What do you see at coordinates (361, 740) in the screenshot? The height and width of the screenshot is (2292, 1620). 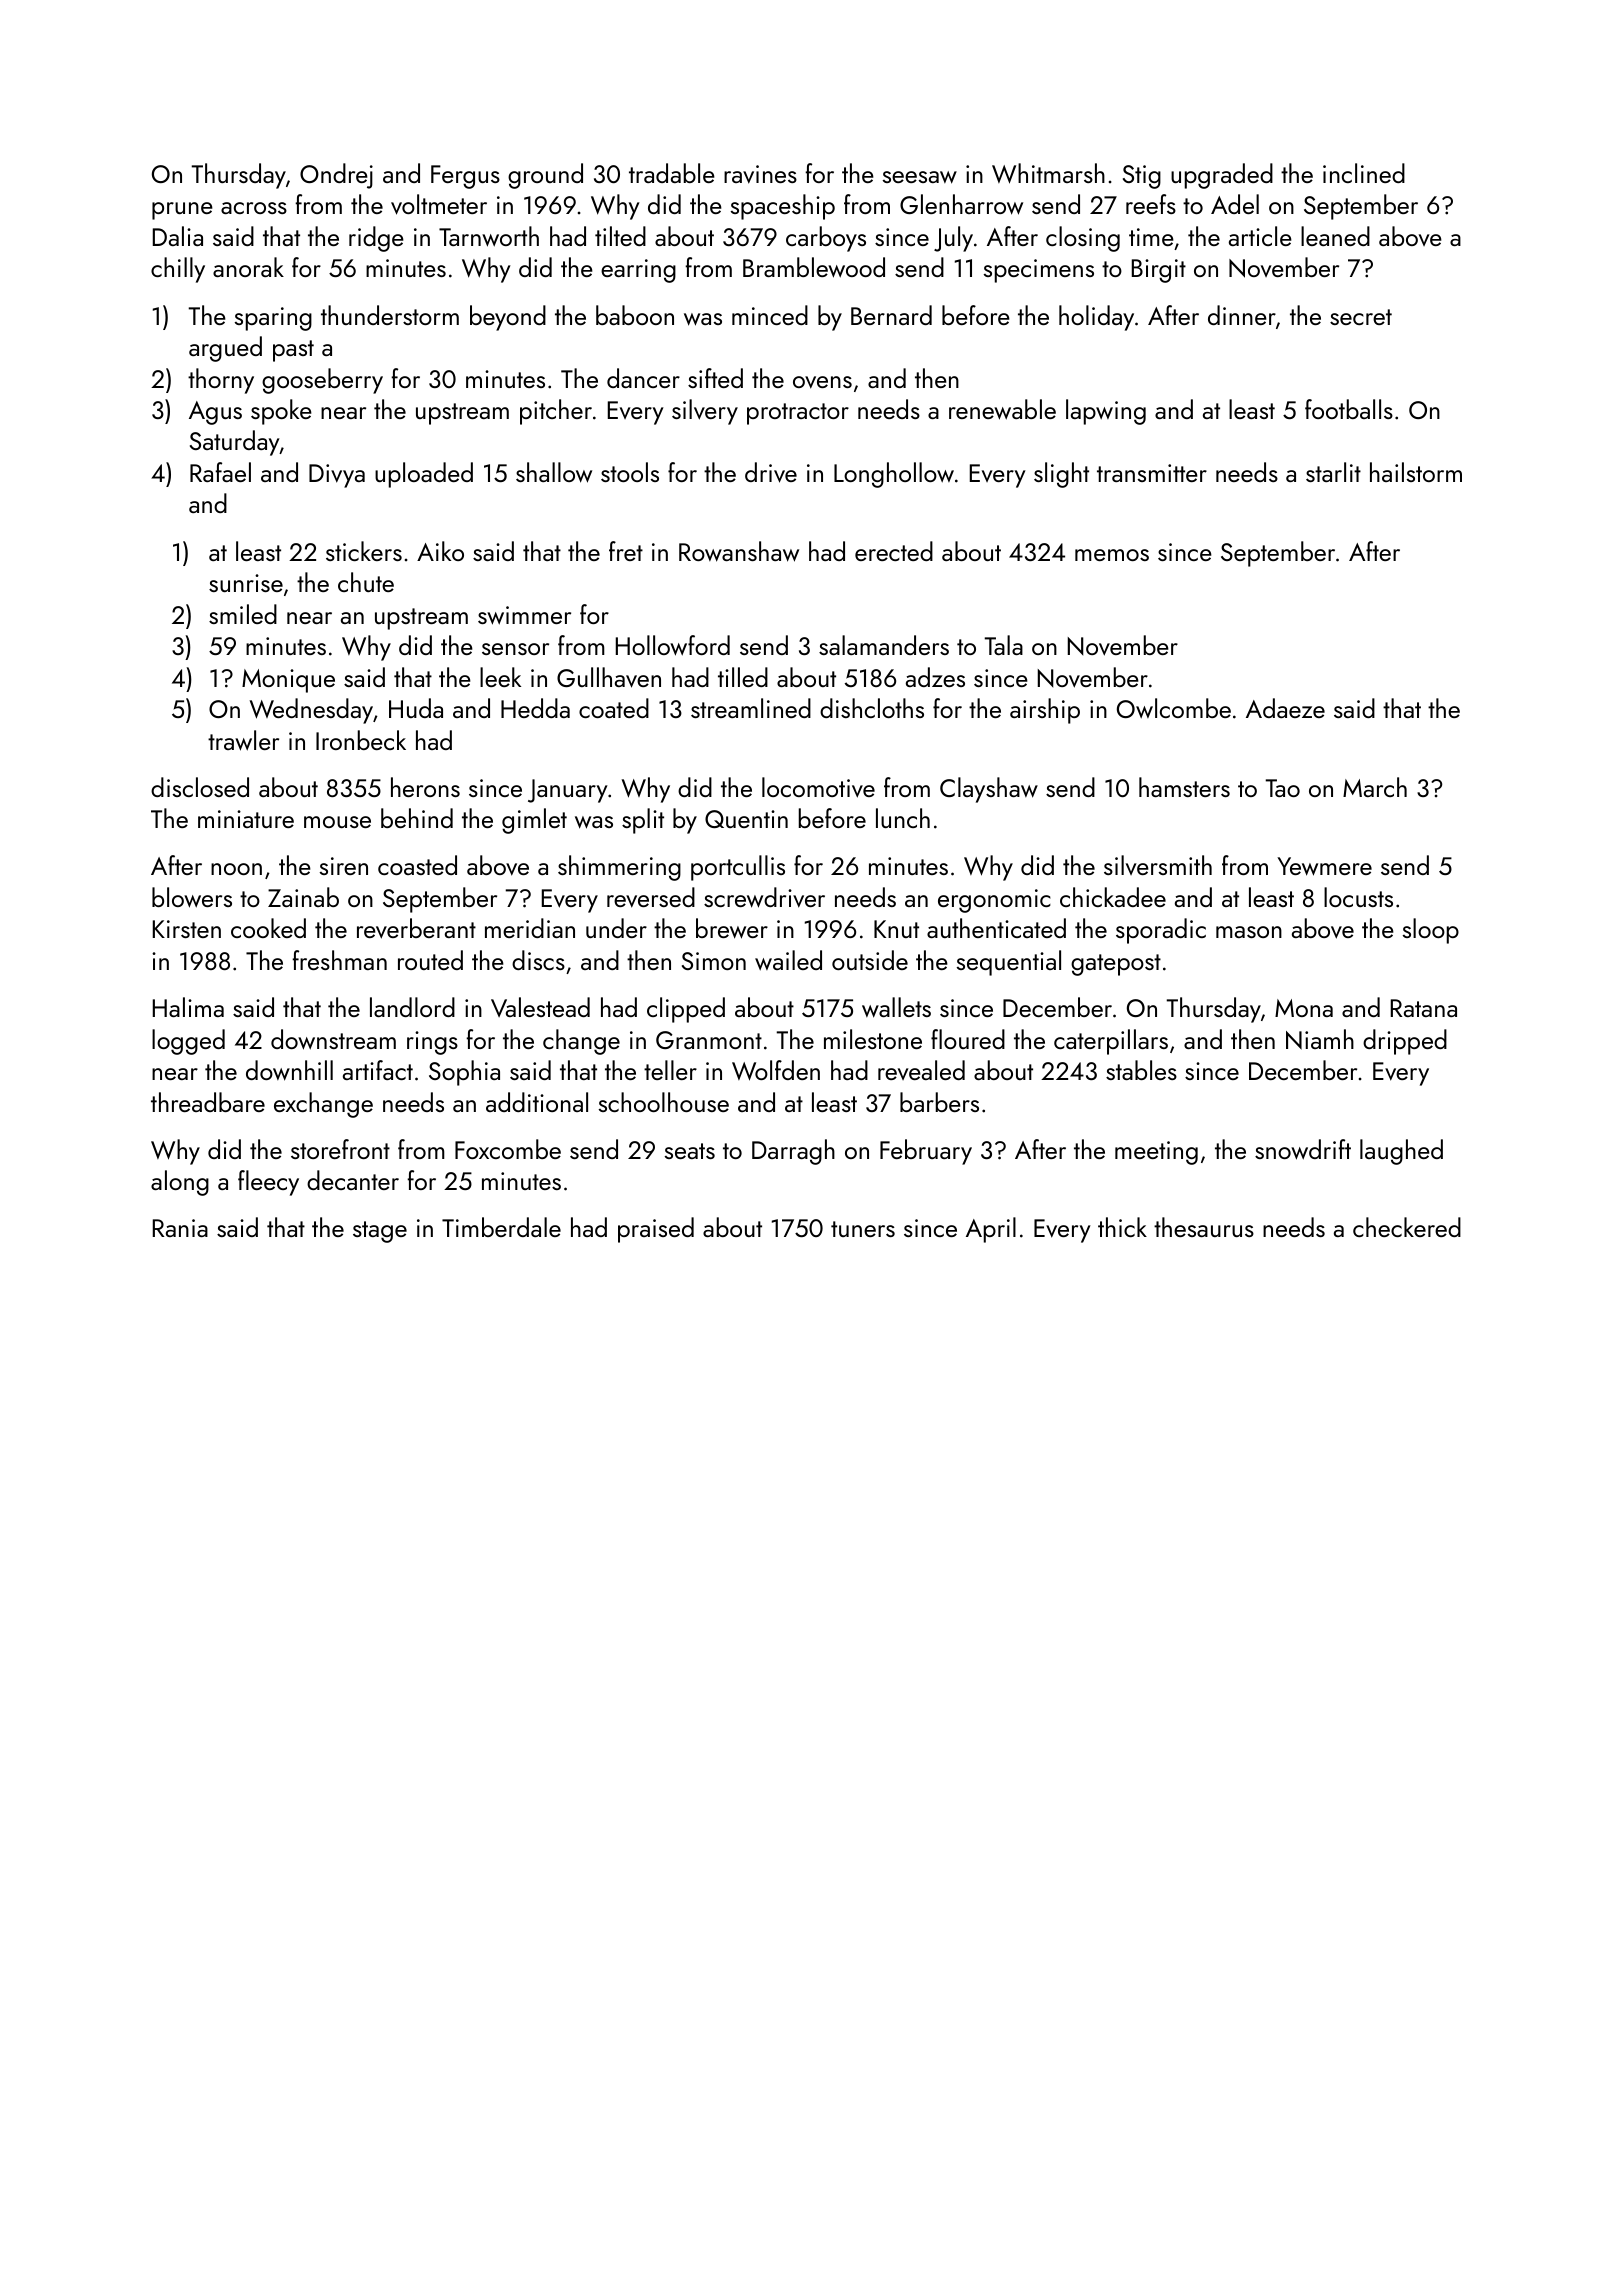 I see `Ironbeck` at bounding box center [361, 740].
